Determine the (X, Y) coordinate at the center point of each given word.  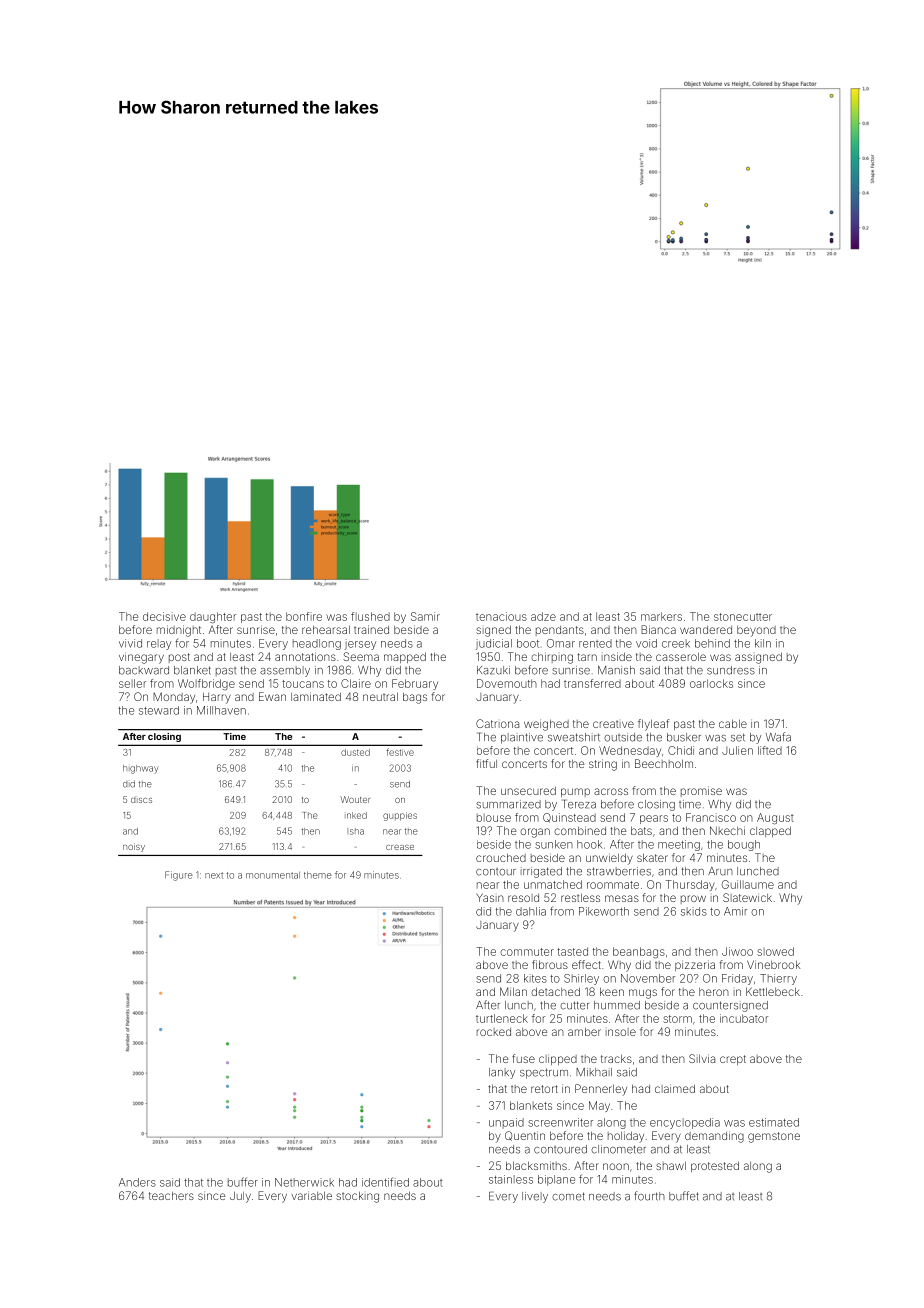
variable (312, 1195)
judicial (494, 644)
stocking (357, 1197)
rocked (494, 1032)
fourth (649, 1196)
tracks (616, 1058)
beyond (756, 631)
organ (535, 833)
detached (555, 991)
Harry (217, 698)
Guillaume (748, 884)
